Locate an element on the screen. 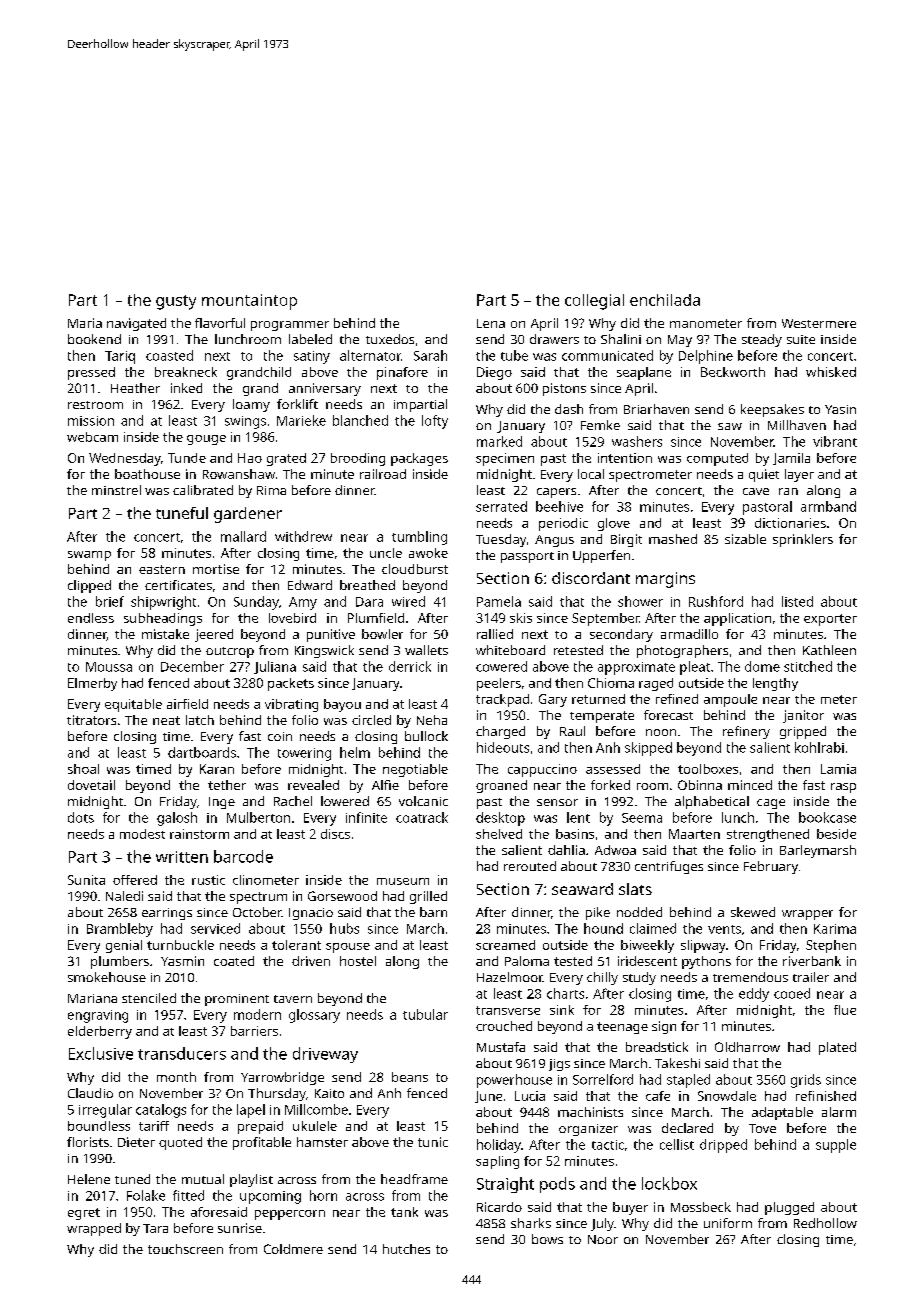  bayou is located at coordinates (342, 705).
